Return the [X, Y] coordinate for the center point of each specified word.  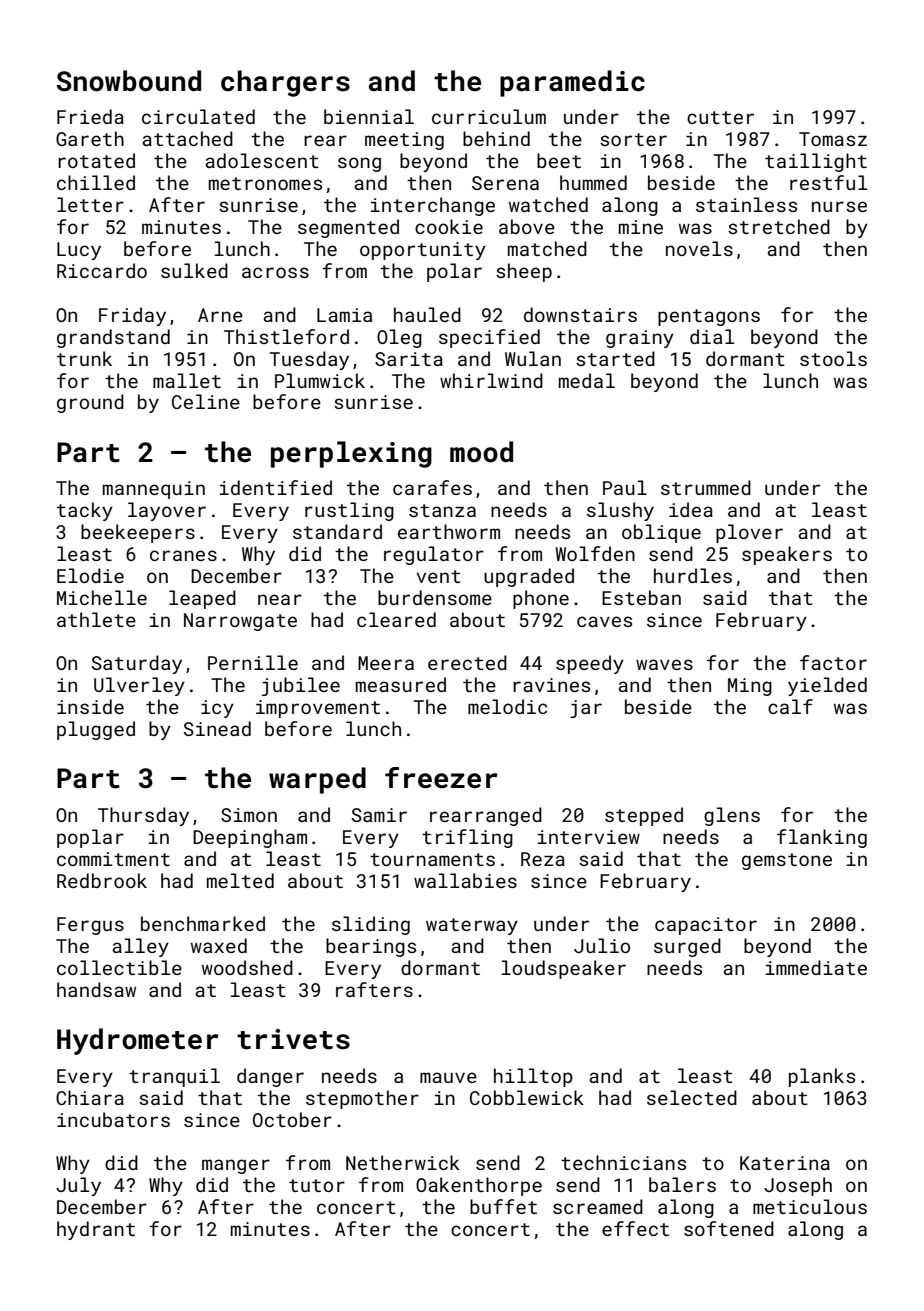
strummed [706, 487]
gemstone [787, 861]
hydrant [96, 1230]
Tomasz [833, 139]
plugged [96, 730]
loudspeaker [564, 969]
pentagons [709, 317]
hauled [427, 314]
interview [589, 837]
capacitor [706, 926]
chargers [285, 83]
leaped [202, 599]
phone [541, 599]
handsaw [96, 989]
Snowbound [129, 81]
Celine [206, 401]
